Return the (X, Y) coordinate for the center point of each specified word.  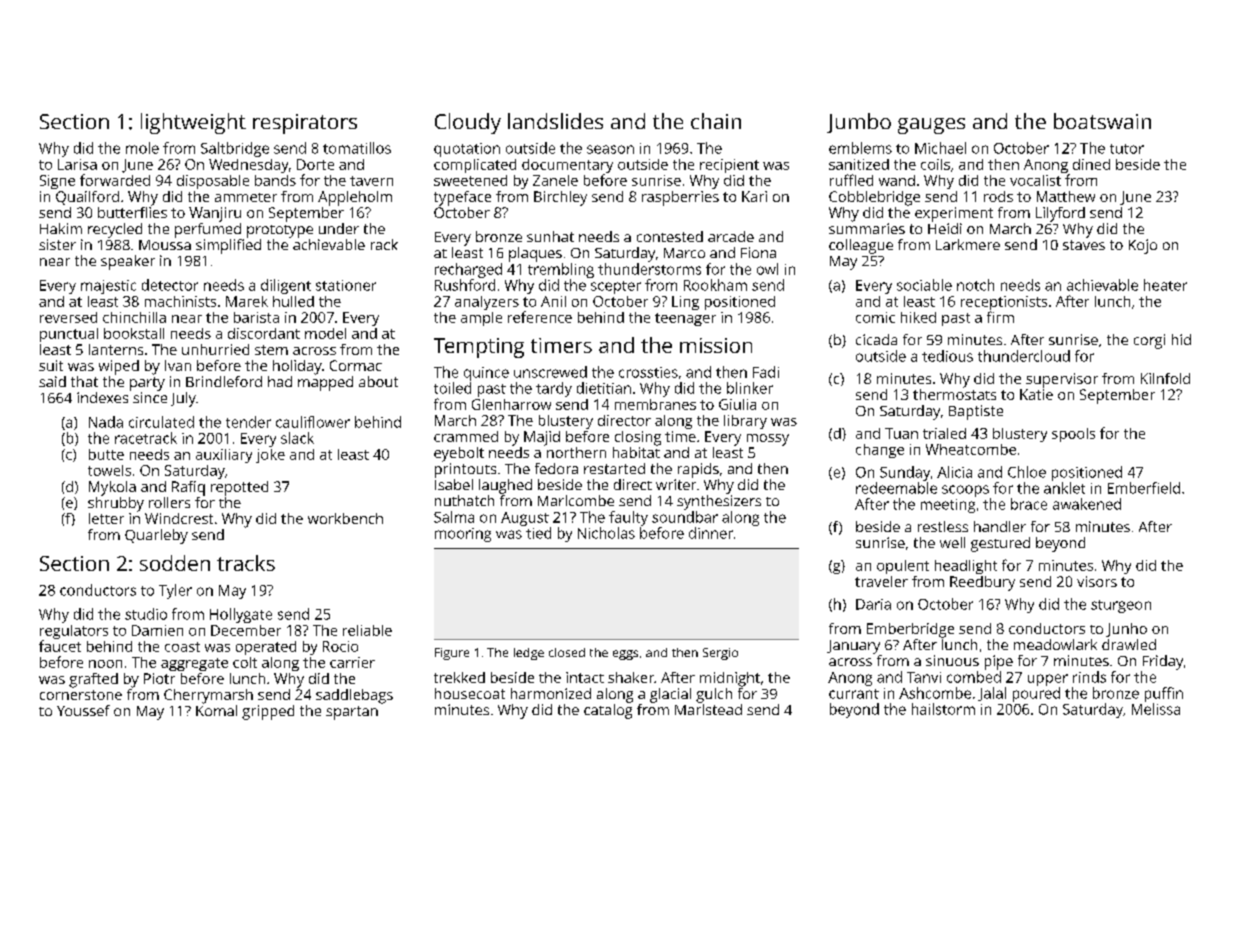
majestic (108, 287)
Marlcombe (576, 500)
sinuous (952, 660)
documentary (567, 166)
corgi (1149, 341)
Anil (553, 301)
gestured (1000, 544)
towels (109, 470)
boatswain (1102, 121)
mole (142, 148)
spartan (352, 713)
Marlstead (708, 709)
